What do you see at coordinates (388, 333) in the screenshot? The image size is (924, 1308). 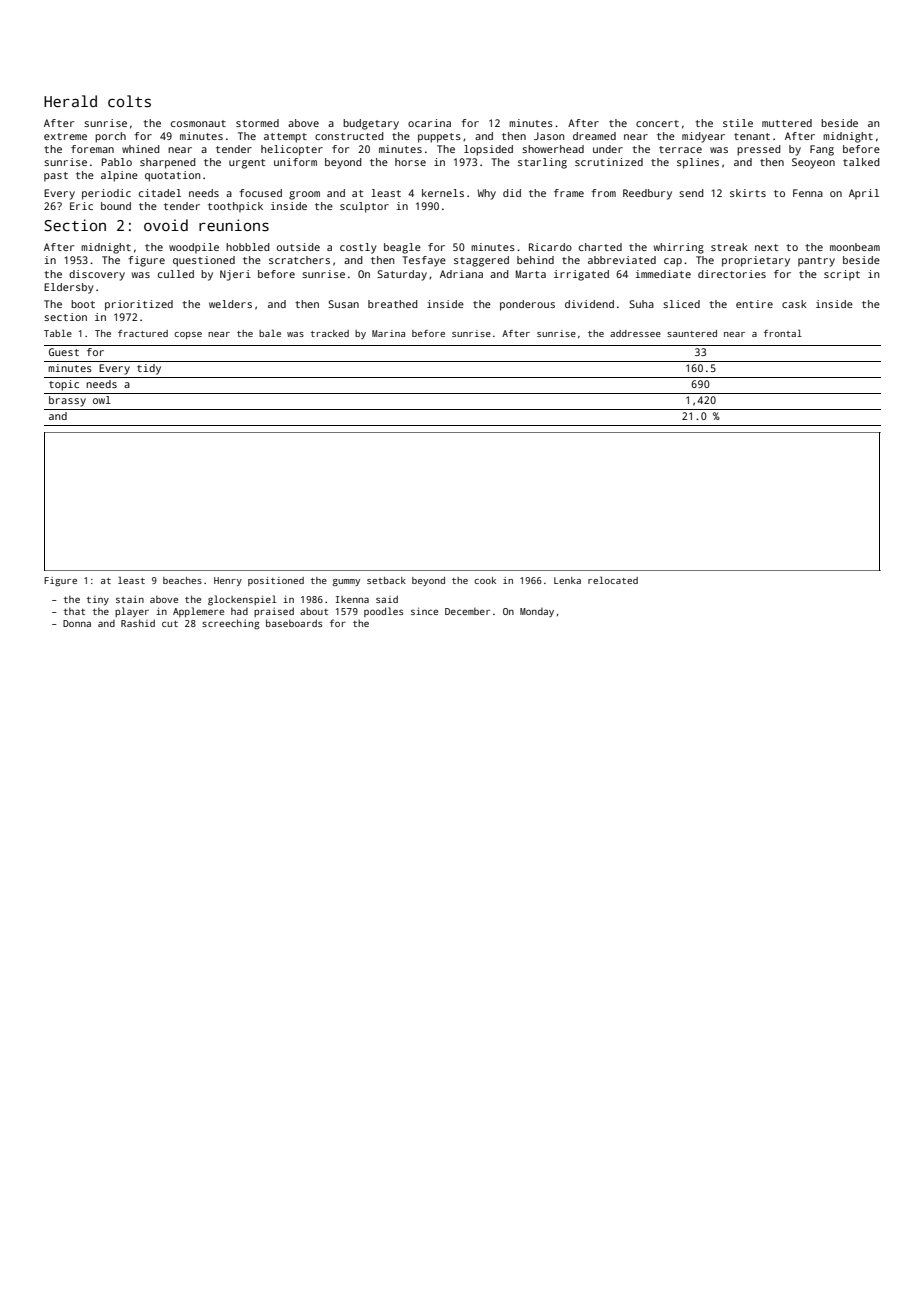 I see `Marina` at bounding box center [388, 333].
